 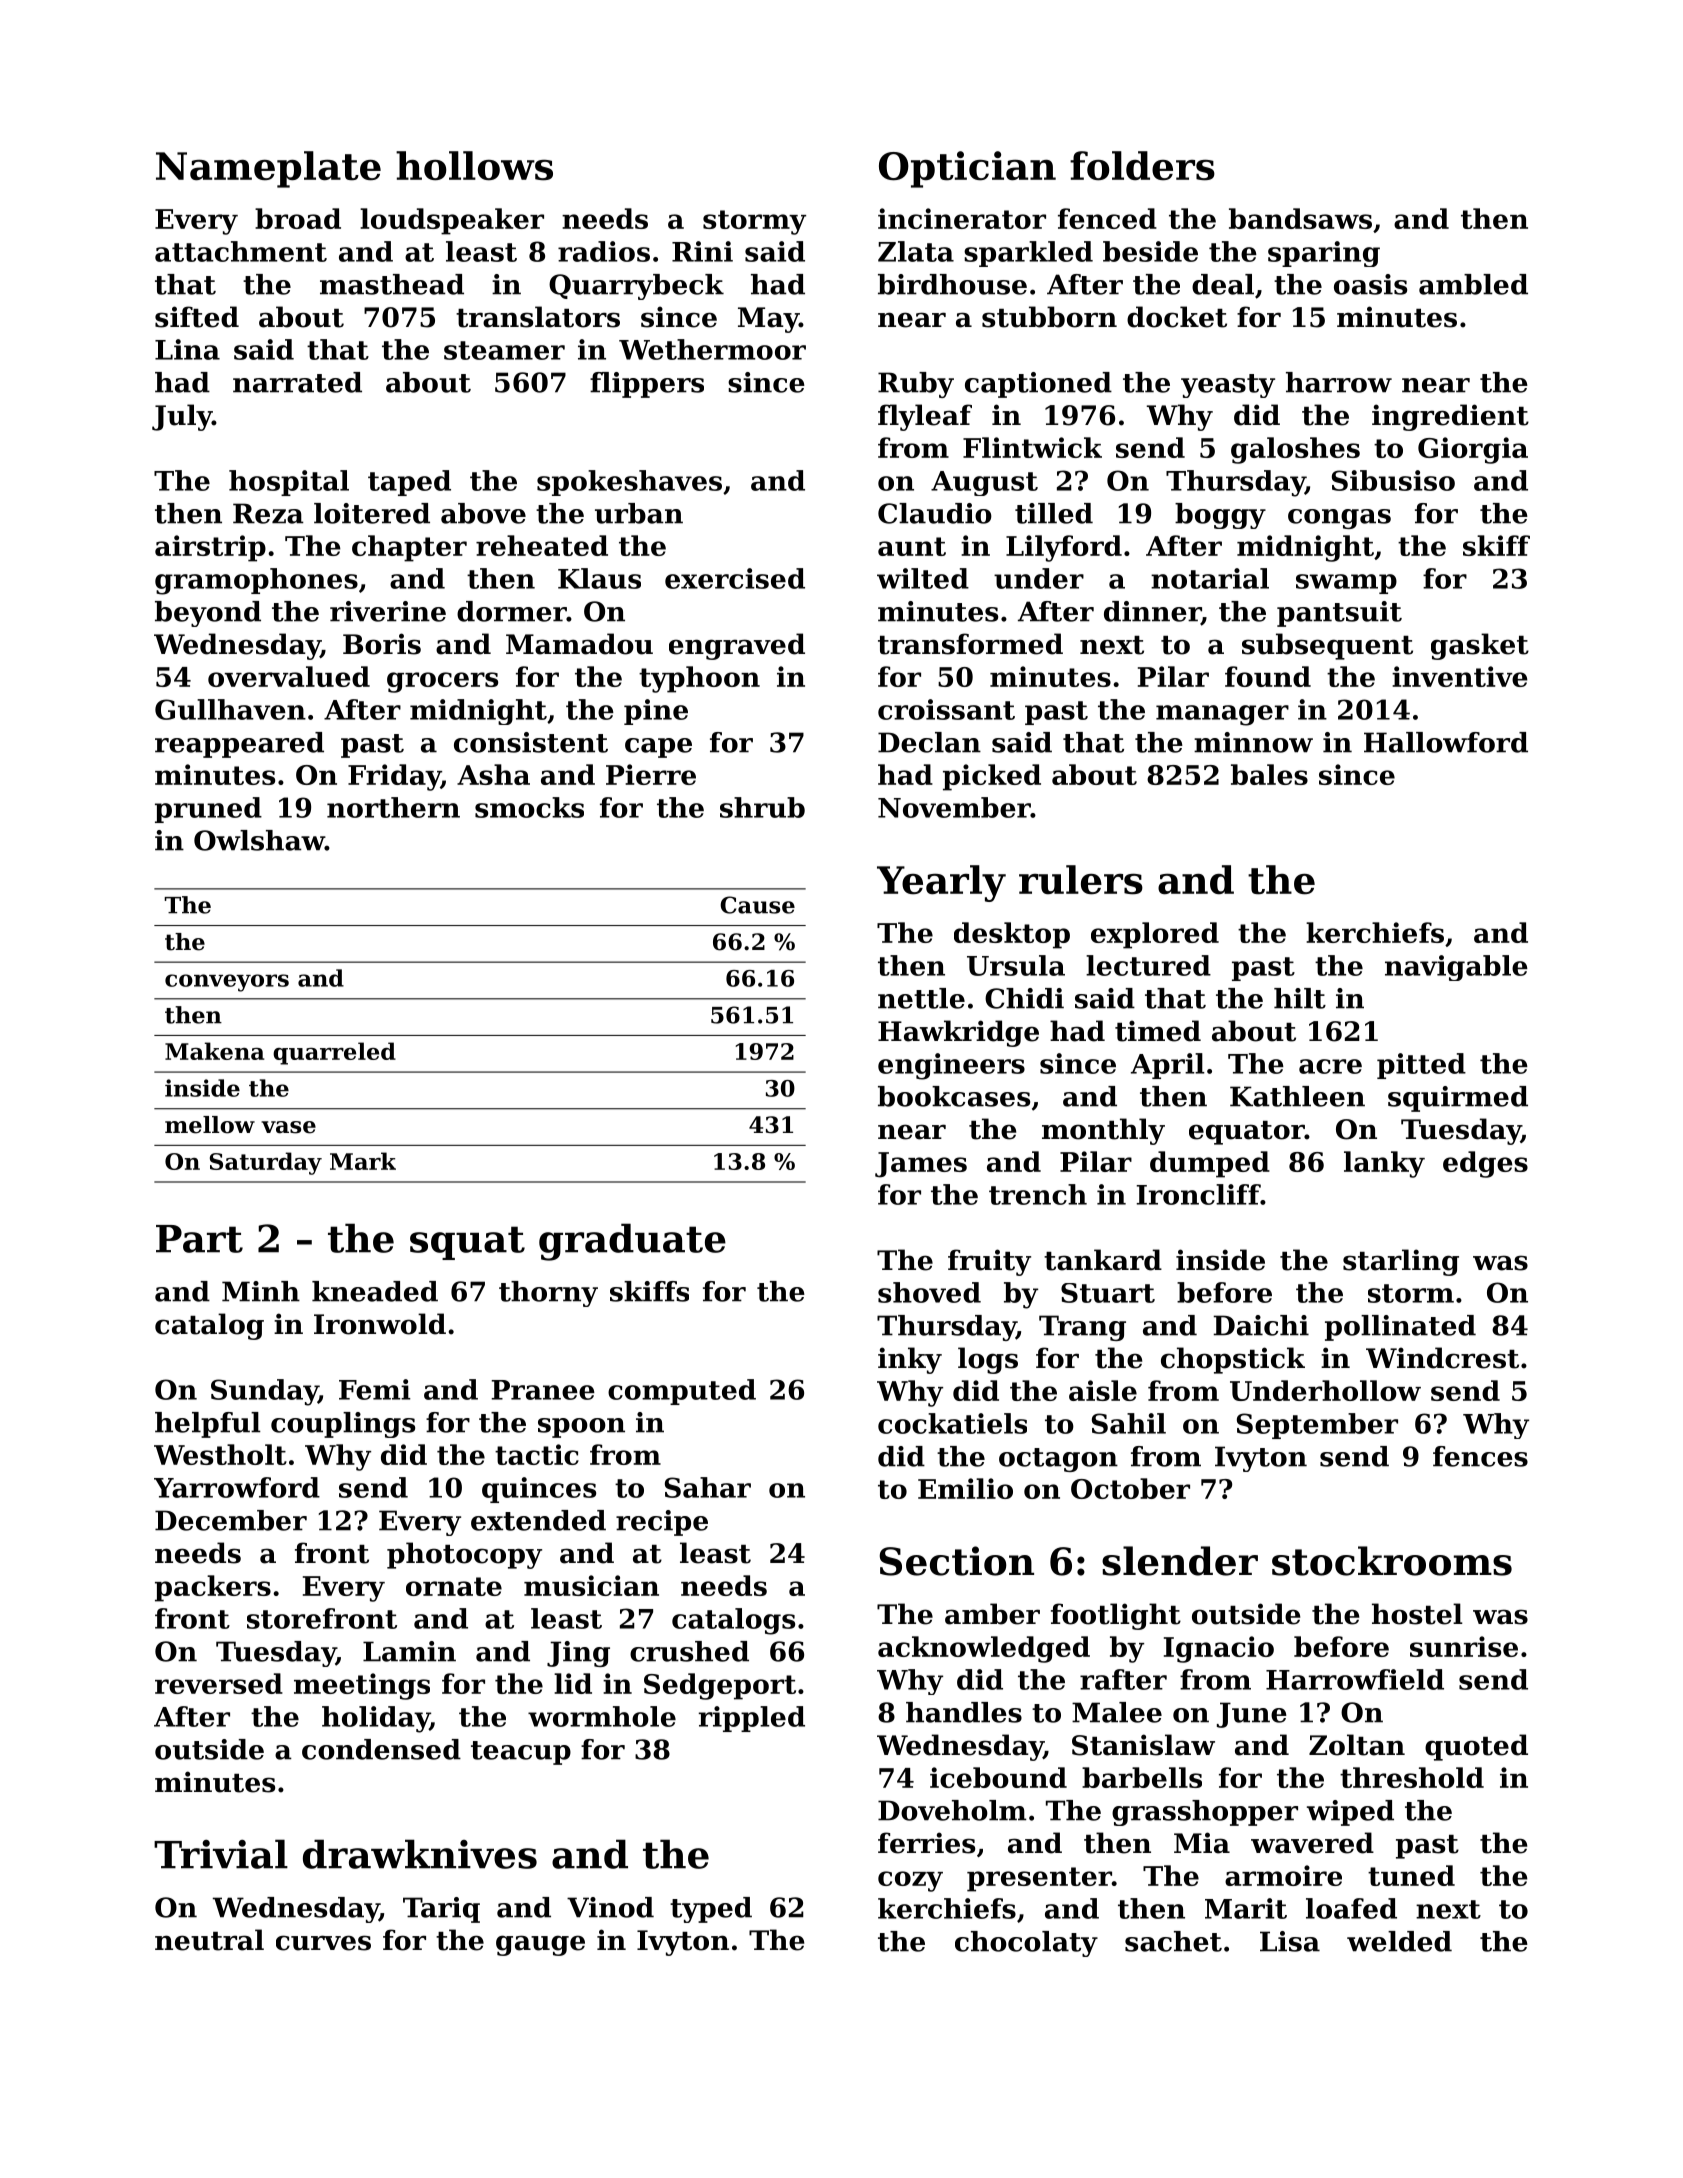 What do you see at coordinates (735, 578) in the document?
I see `exercised` at bounding box center [735, 578].
